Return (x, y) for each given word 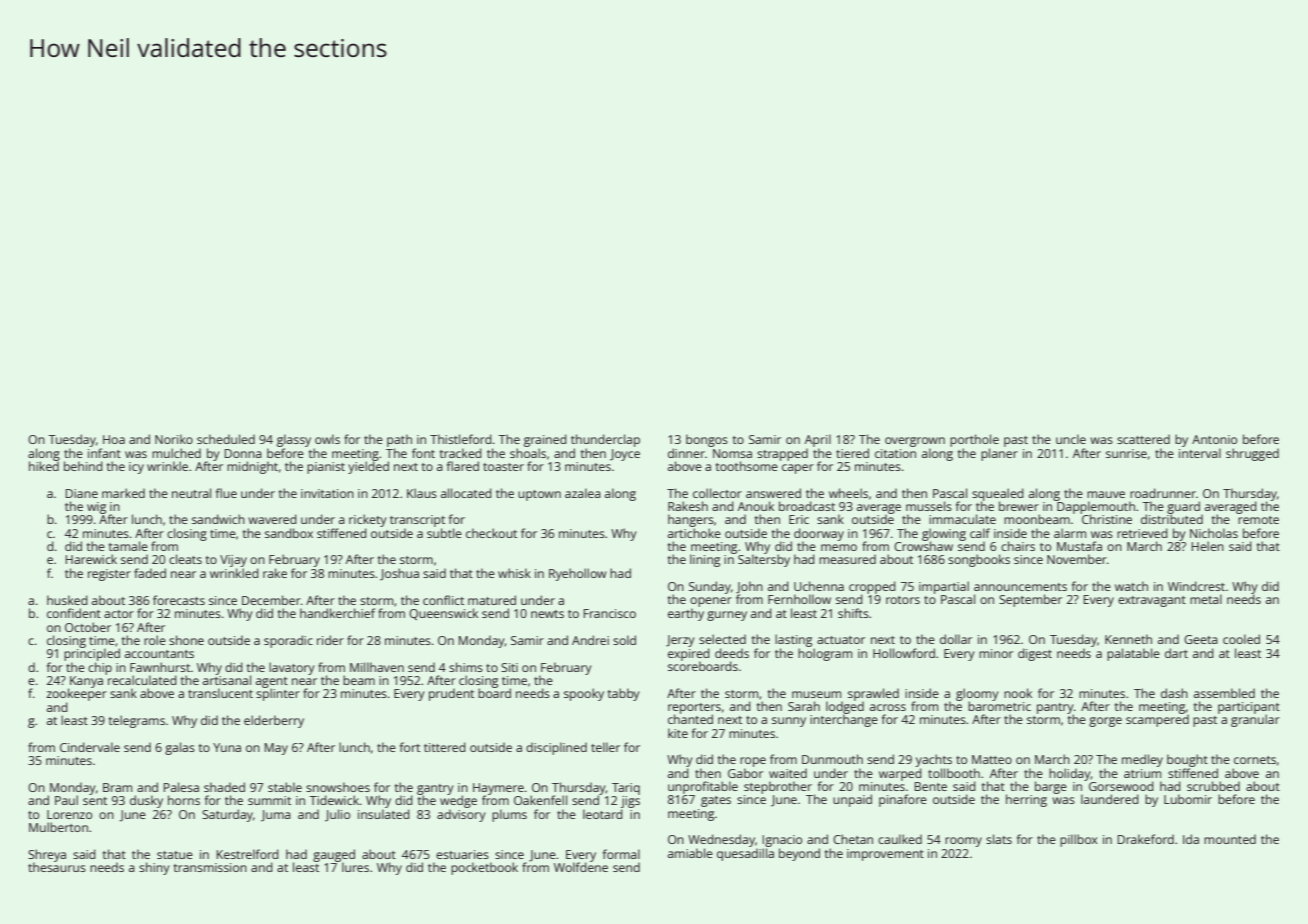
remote (1258, 520)
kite (678, 733)
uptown (539, 495)
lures (355, 867)
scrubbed (1213, 786)
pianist (326, 468)
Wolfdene (581, 867)
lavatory (292, 668)
